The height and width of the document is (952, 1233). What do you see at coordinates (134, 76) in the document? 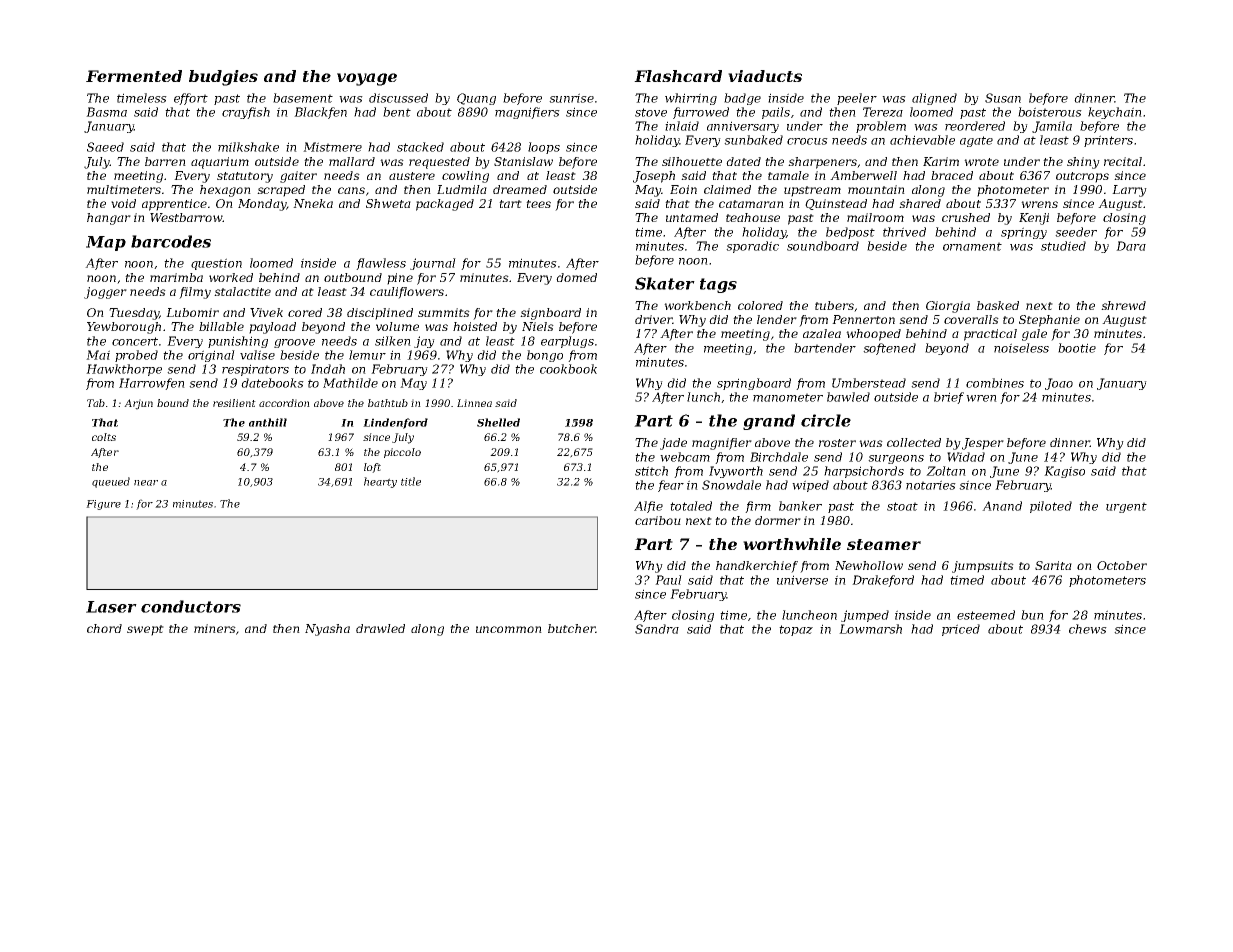
I see `Fermented` at bounding box center [134, 76].
